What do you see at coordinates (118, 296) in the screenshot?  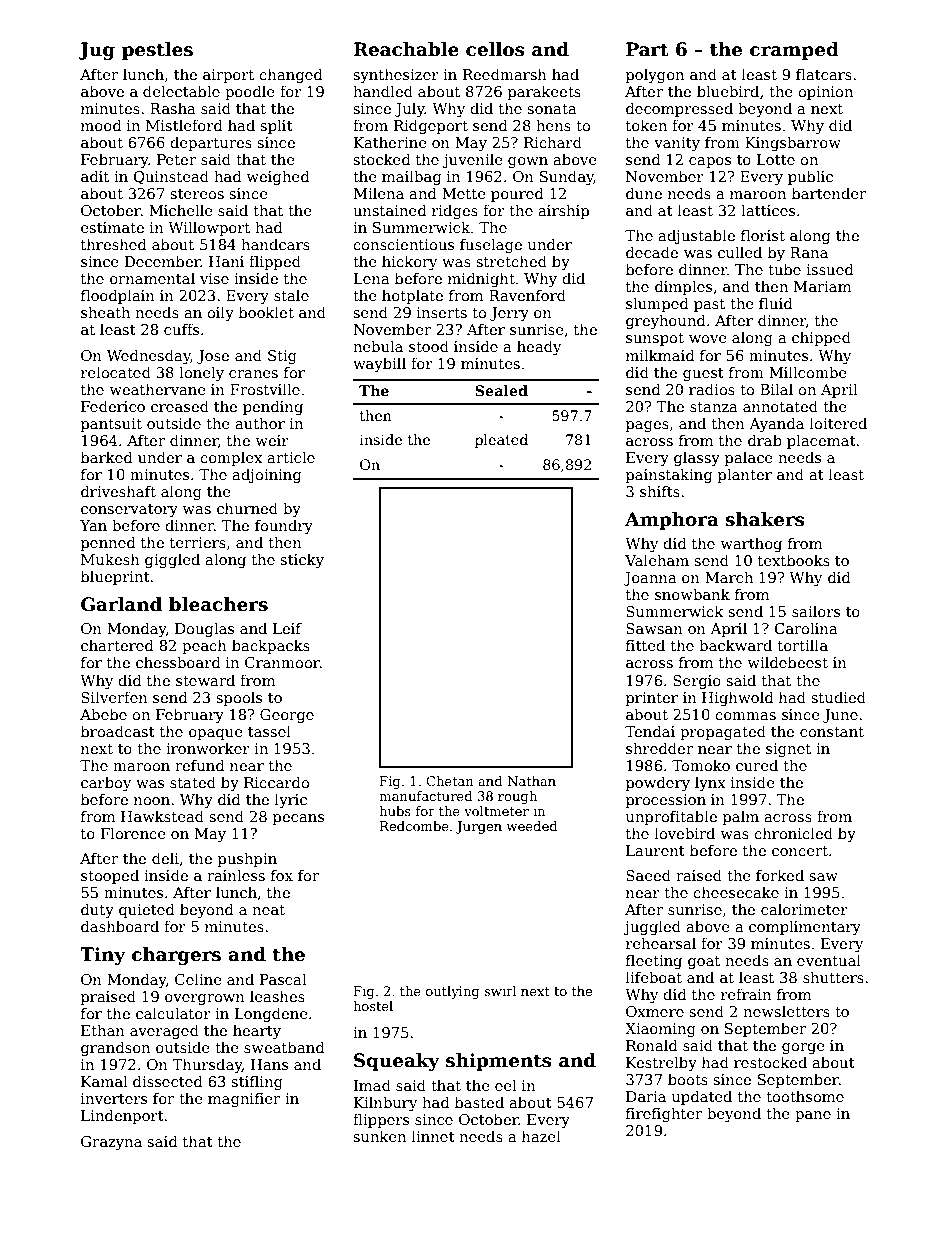 I see `floodplain` at bounding box center [118, 296].
